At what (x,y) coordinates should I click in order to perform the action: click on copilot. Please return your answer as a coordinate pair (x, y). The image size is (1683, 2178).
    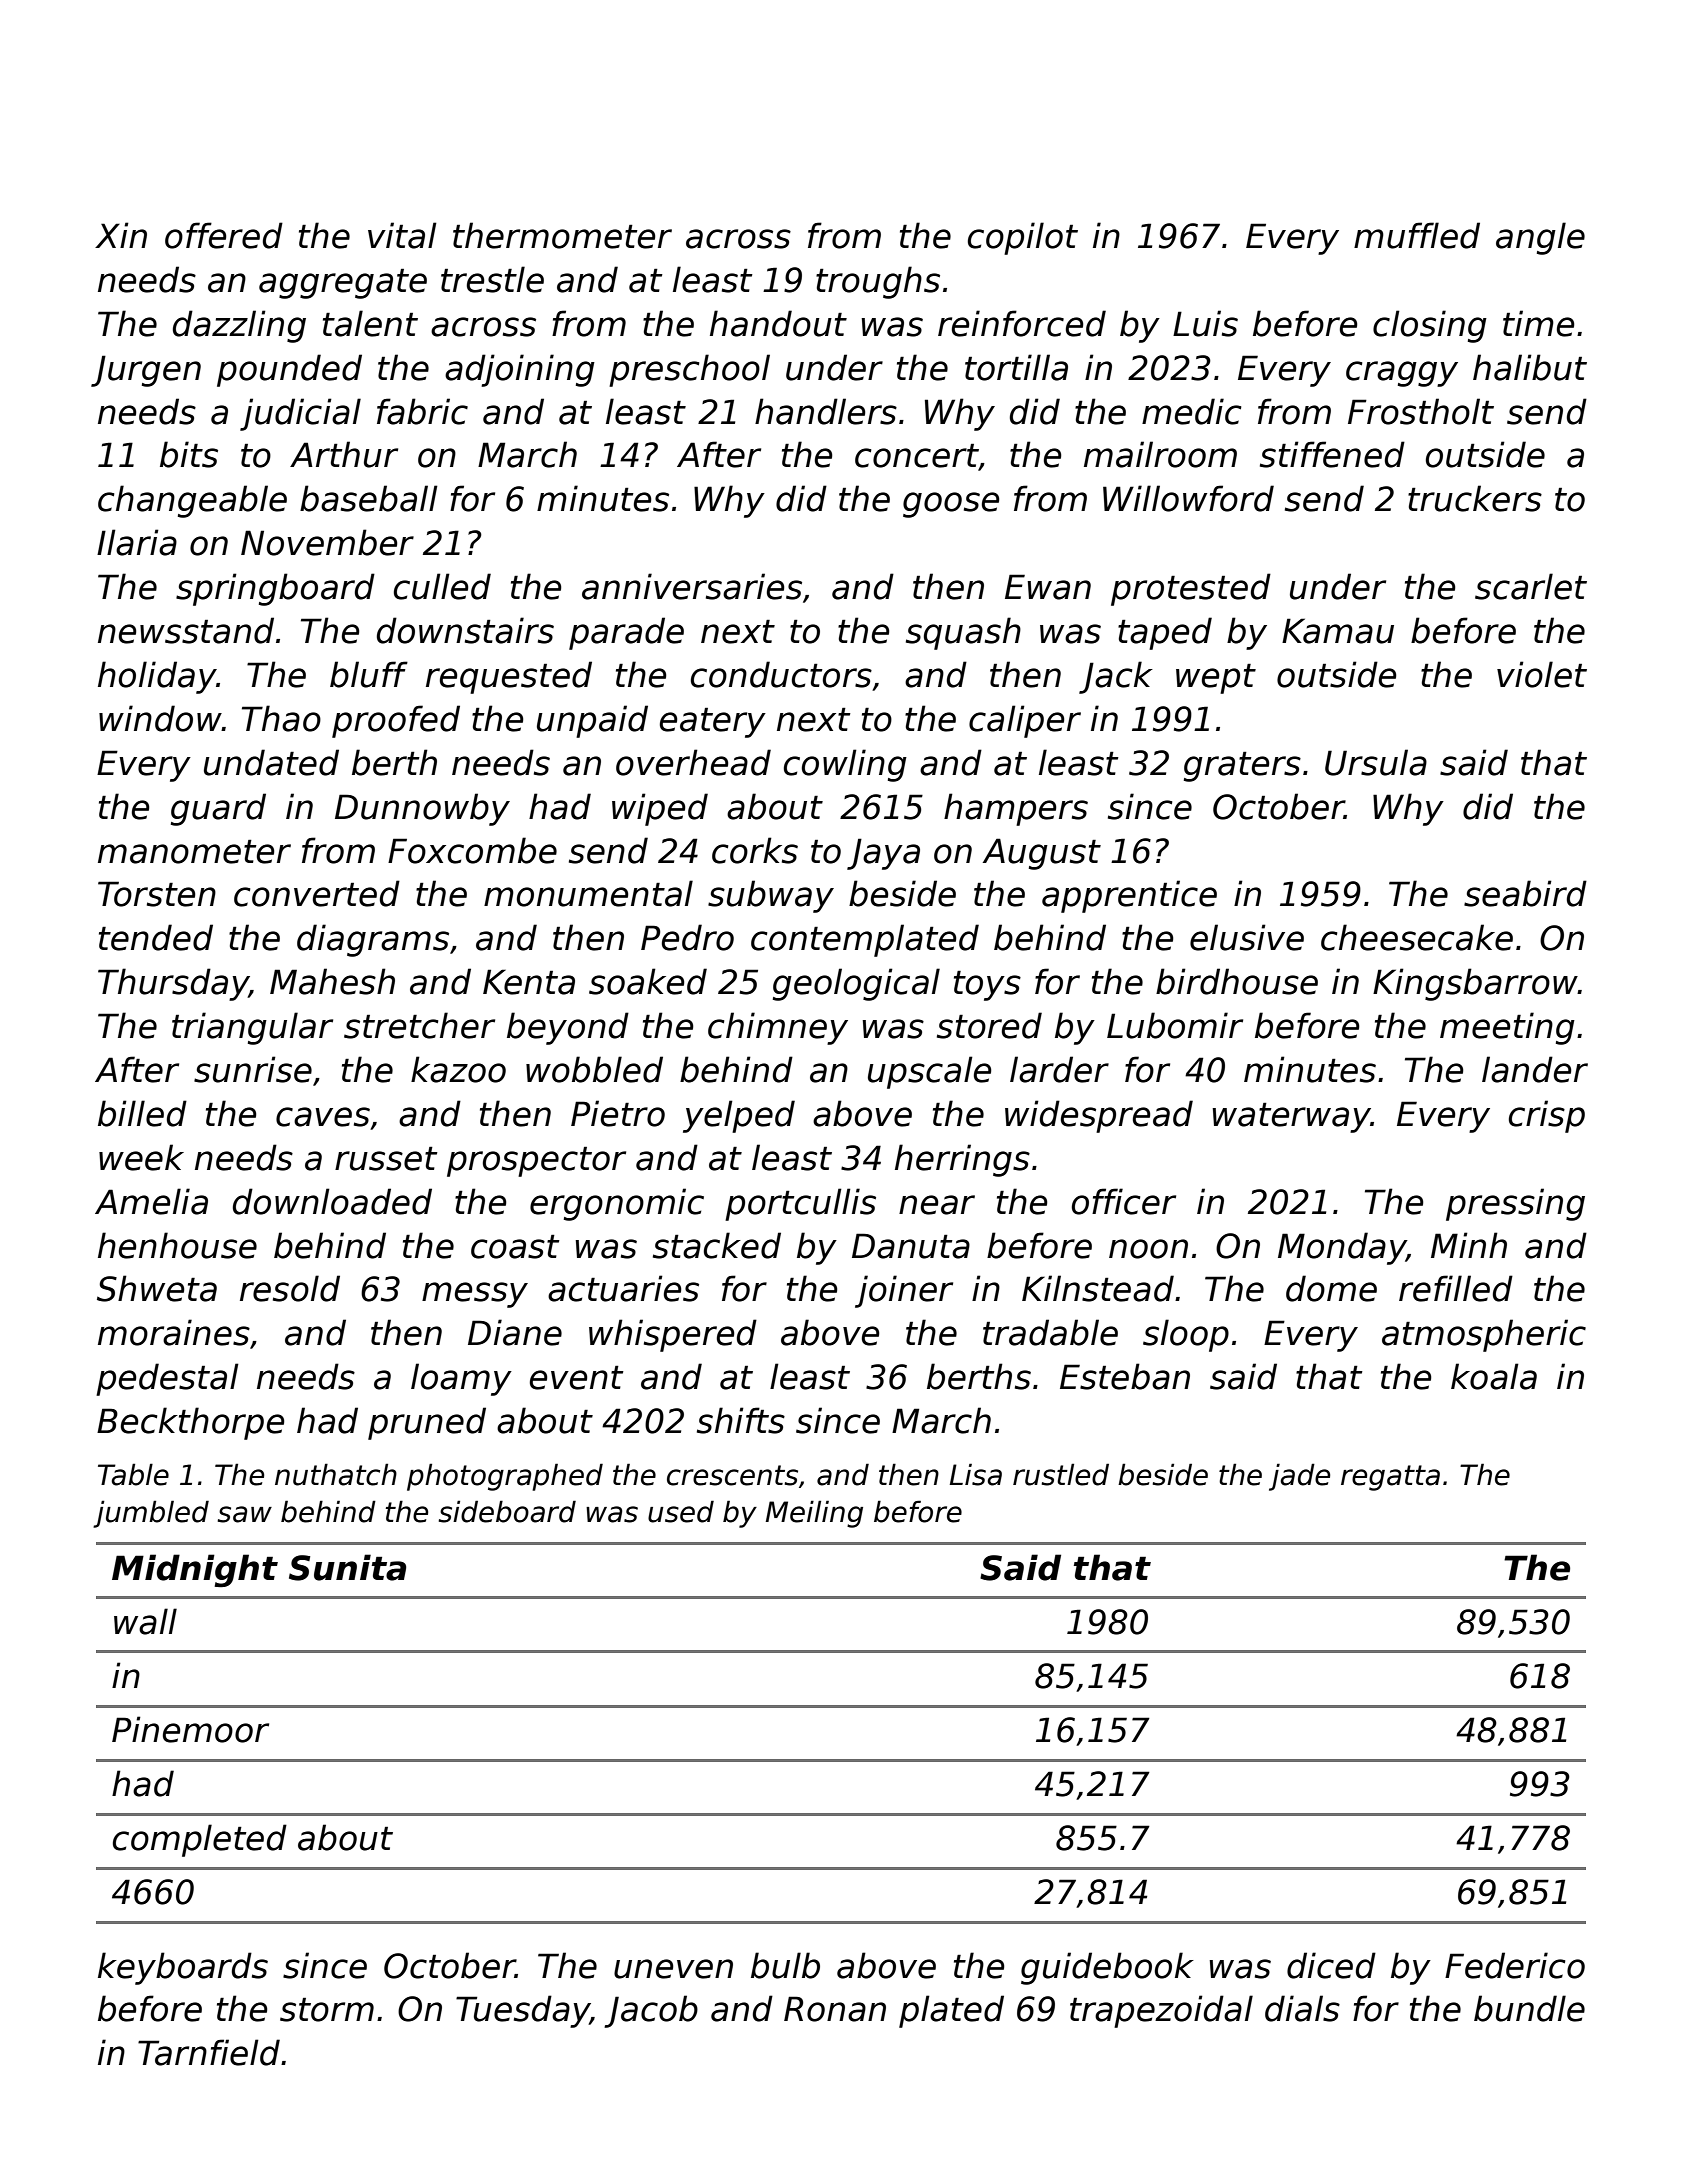
    Looking at the image, I should click on (1023, 238).
